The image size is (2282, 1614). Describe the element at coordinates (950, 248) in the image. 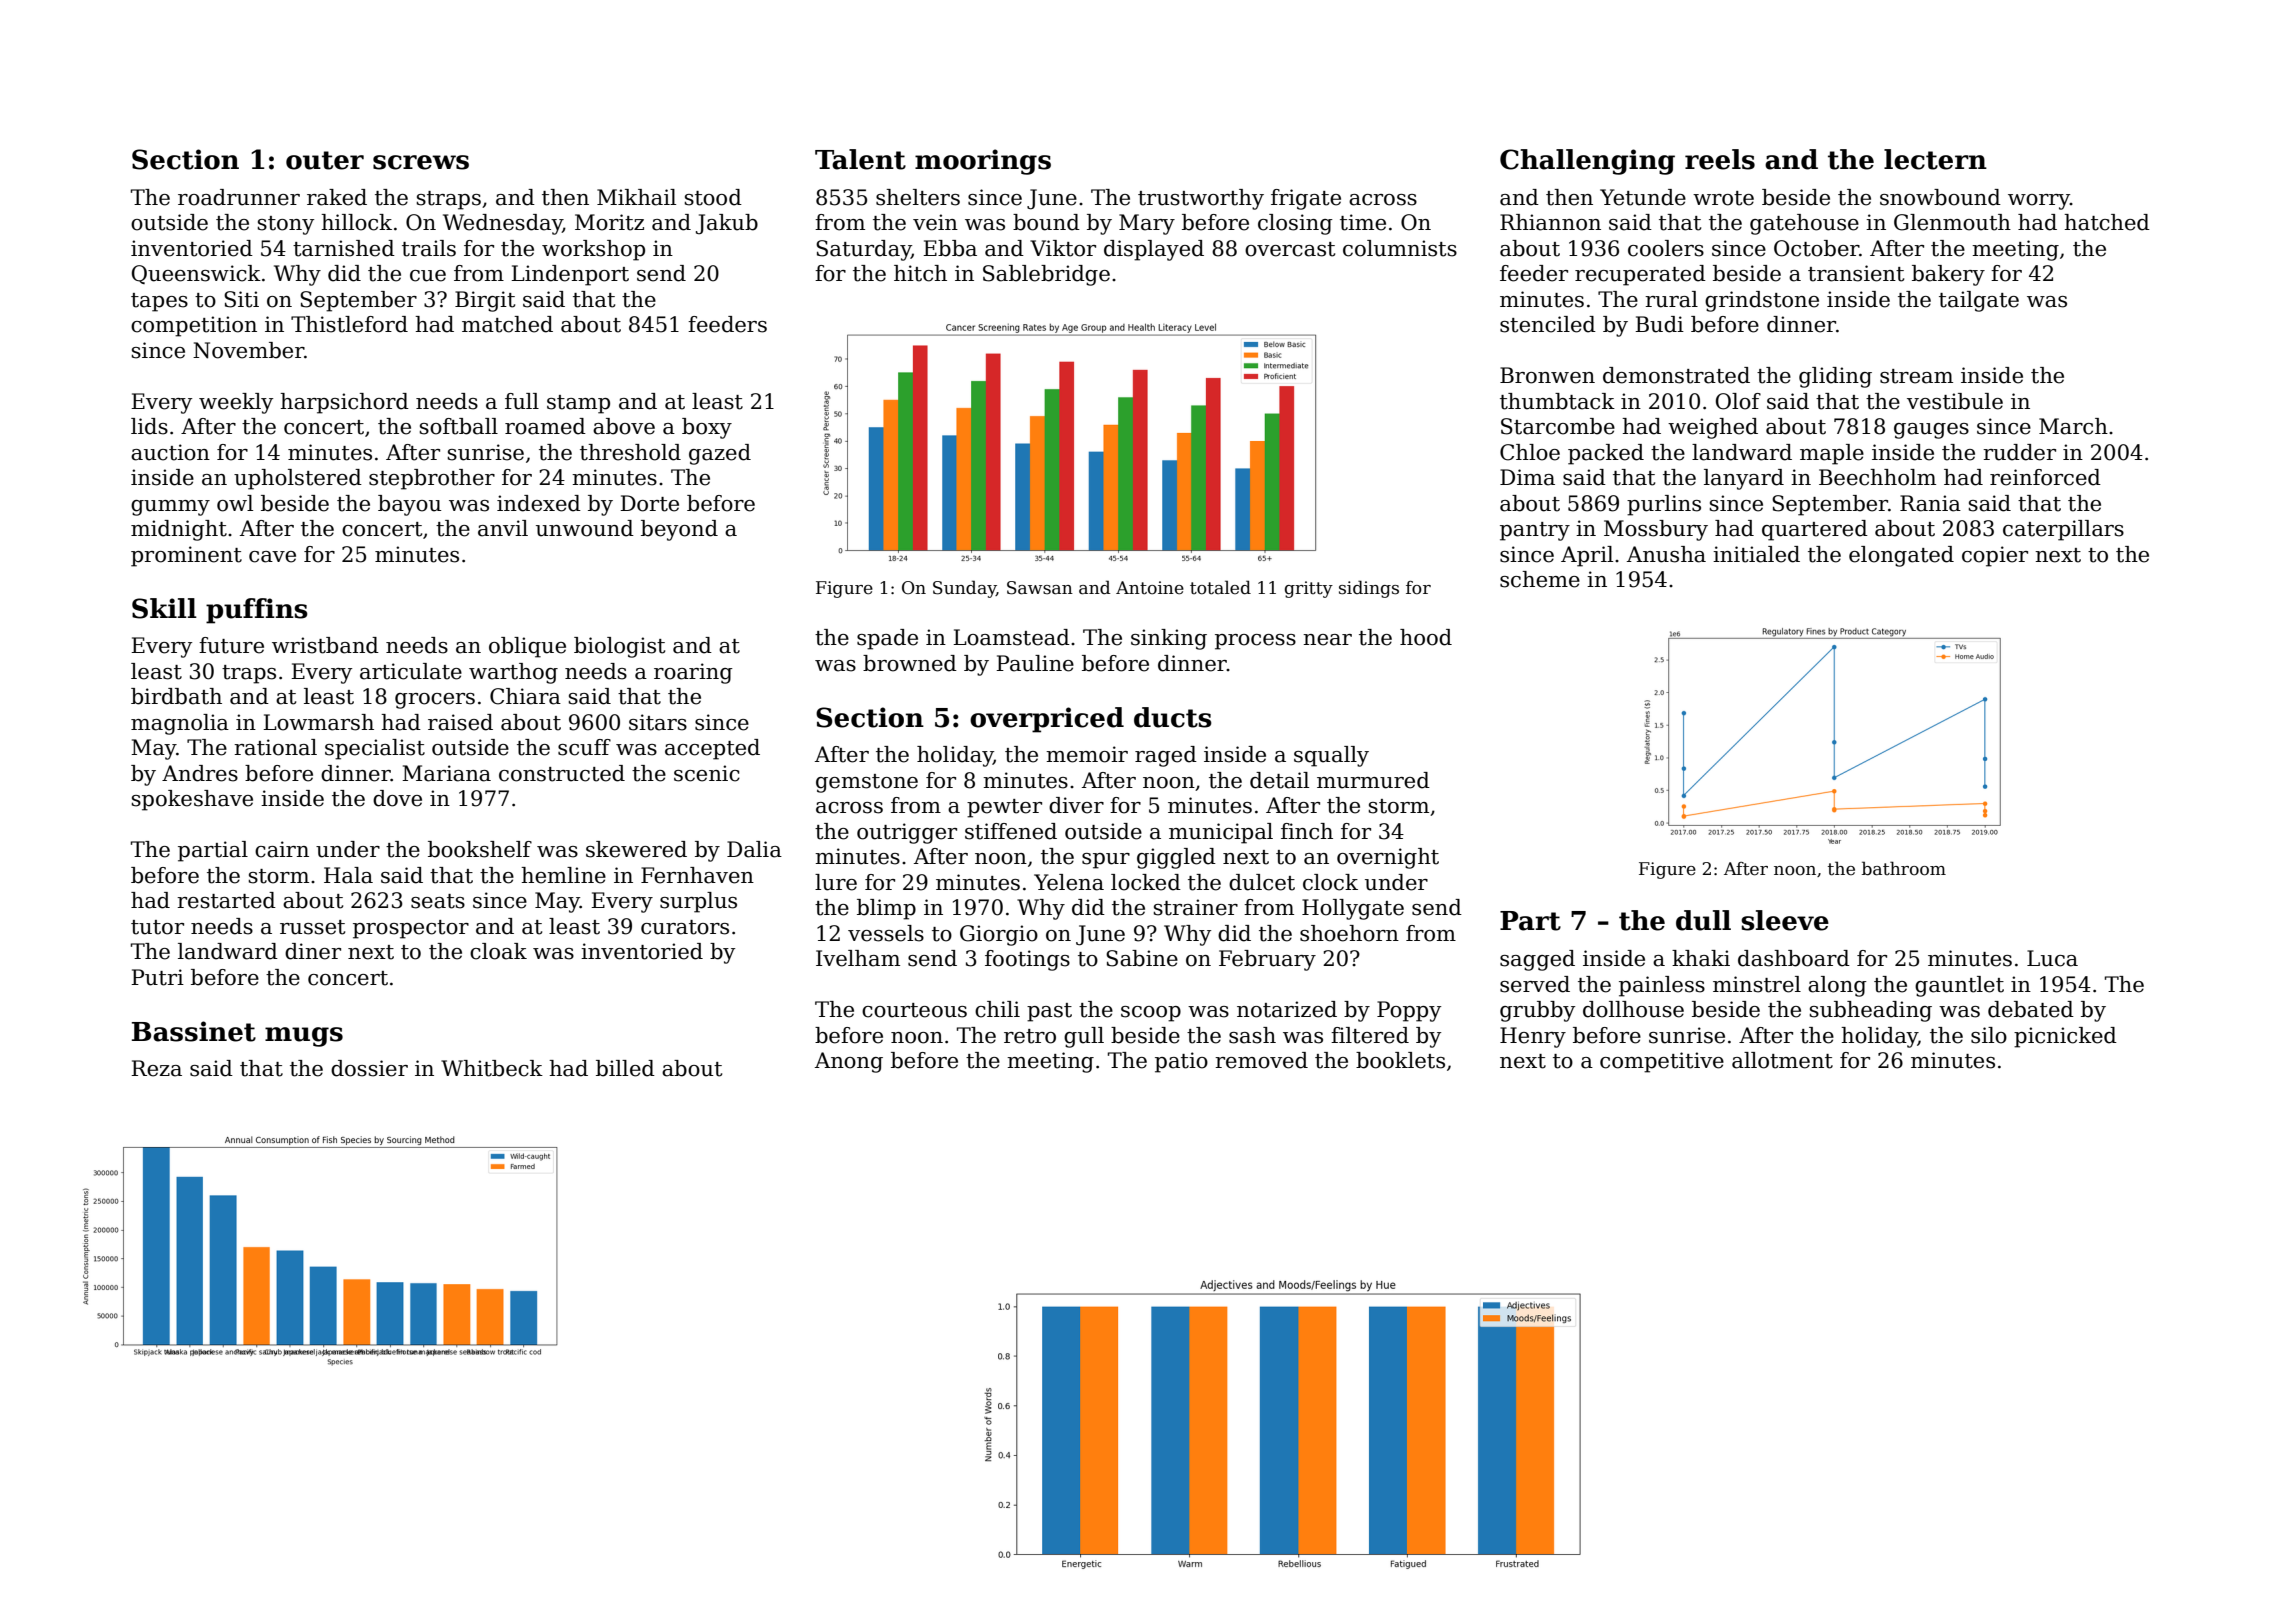

I see `Ebba` at that location.
